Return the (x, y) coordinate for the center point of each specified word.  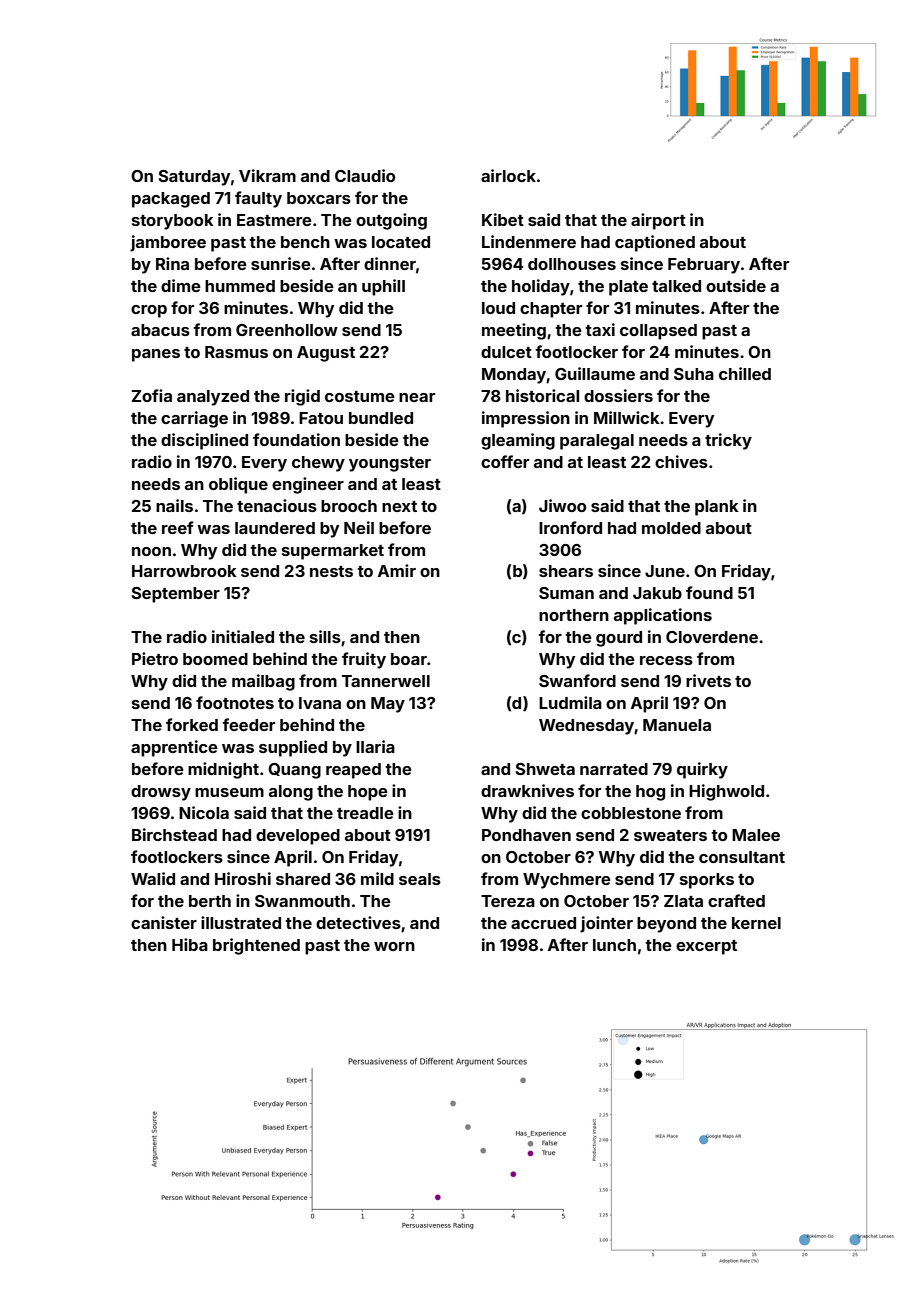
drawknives (527, 790)
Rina (172, 263)
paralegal (597, 442)
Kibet (503, 219)
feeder (248, 724)
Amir (397, 570)
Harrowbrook (184, 571)
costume (360, 396)
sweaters (670, 835)
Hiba (190, 944)
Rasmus (236, 352)
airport (658, 221)
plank (717, 508)
